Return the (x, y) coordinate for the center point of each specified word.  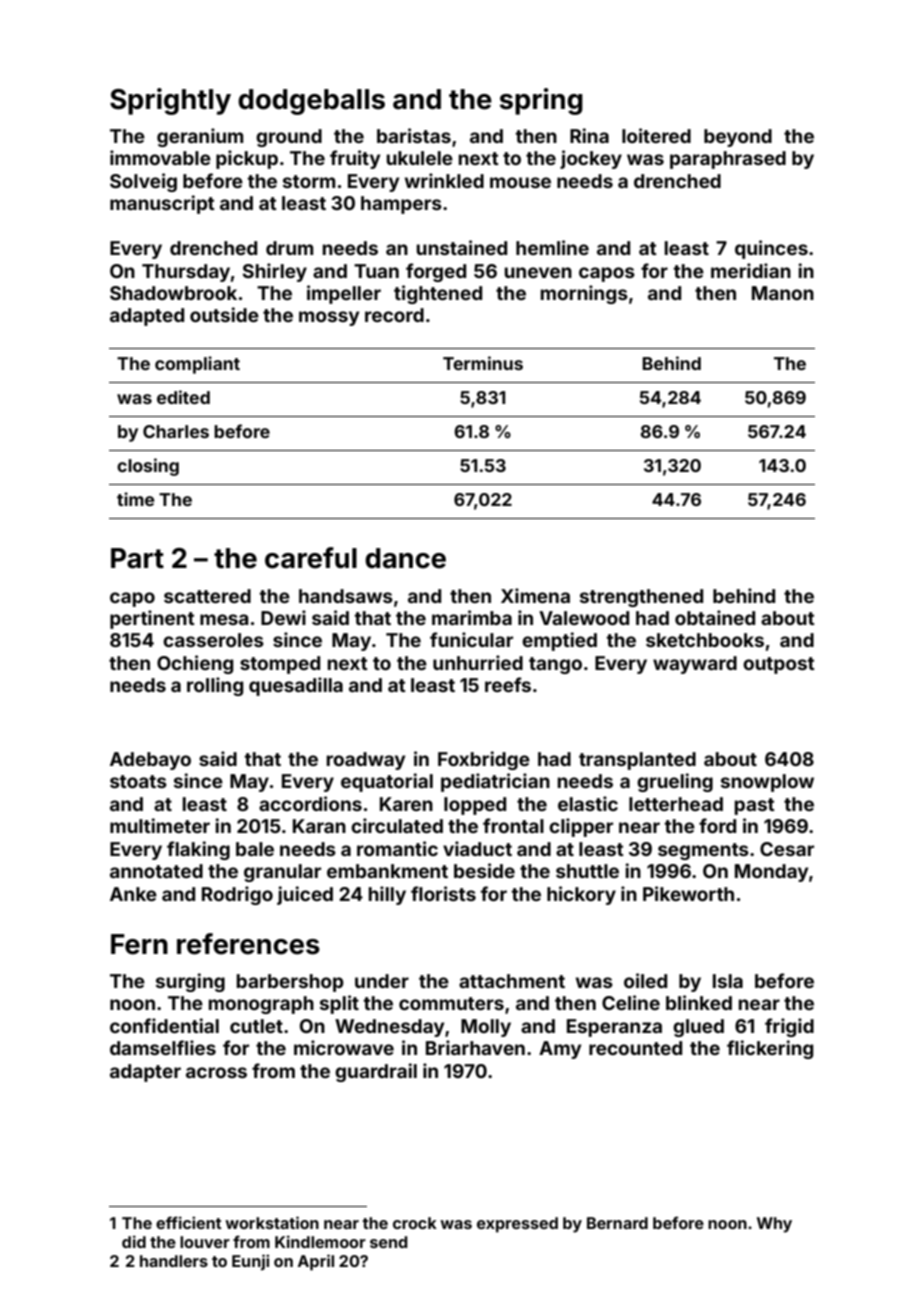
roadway (366, 761)
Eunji (250, 1262)
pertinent (152, 619)
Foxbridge (484, 760)
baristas (414, 135)
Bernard (617, 1223)
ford (717, 825)
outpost (779, 665)
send (389, 1242)
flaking (198, 850)
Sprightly (170, 101)
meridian (751, 270)
